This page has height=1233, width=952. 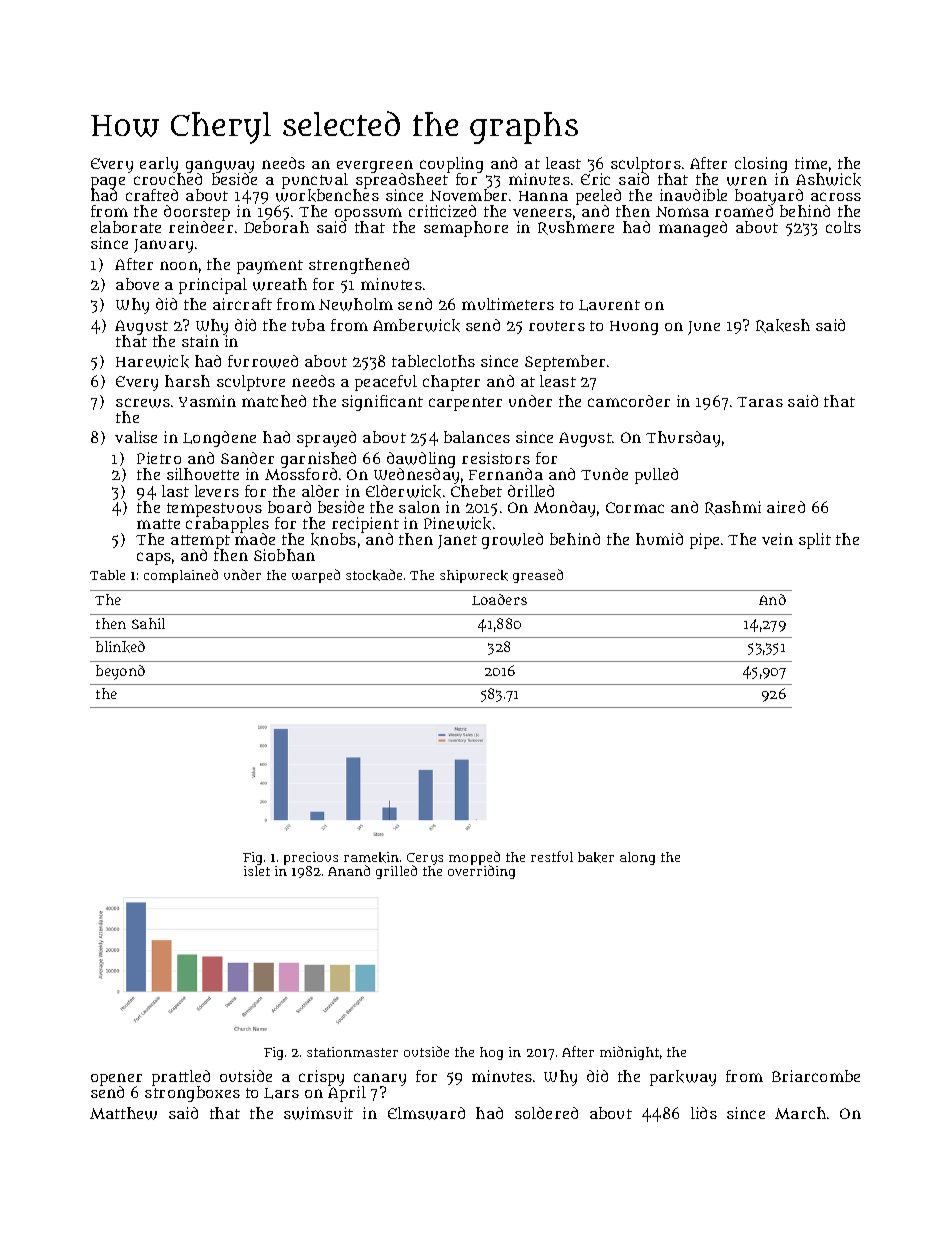 I want to click on last, so click(x=175, y=491).
